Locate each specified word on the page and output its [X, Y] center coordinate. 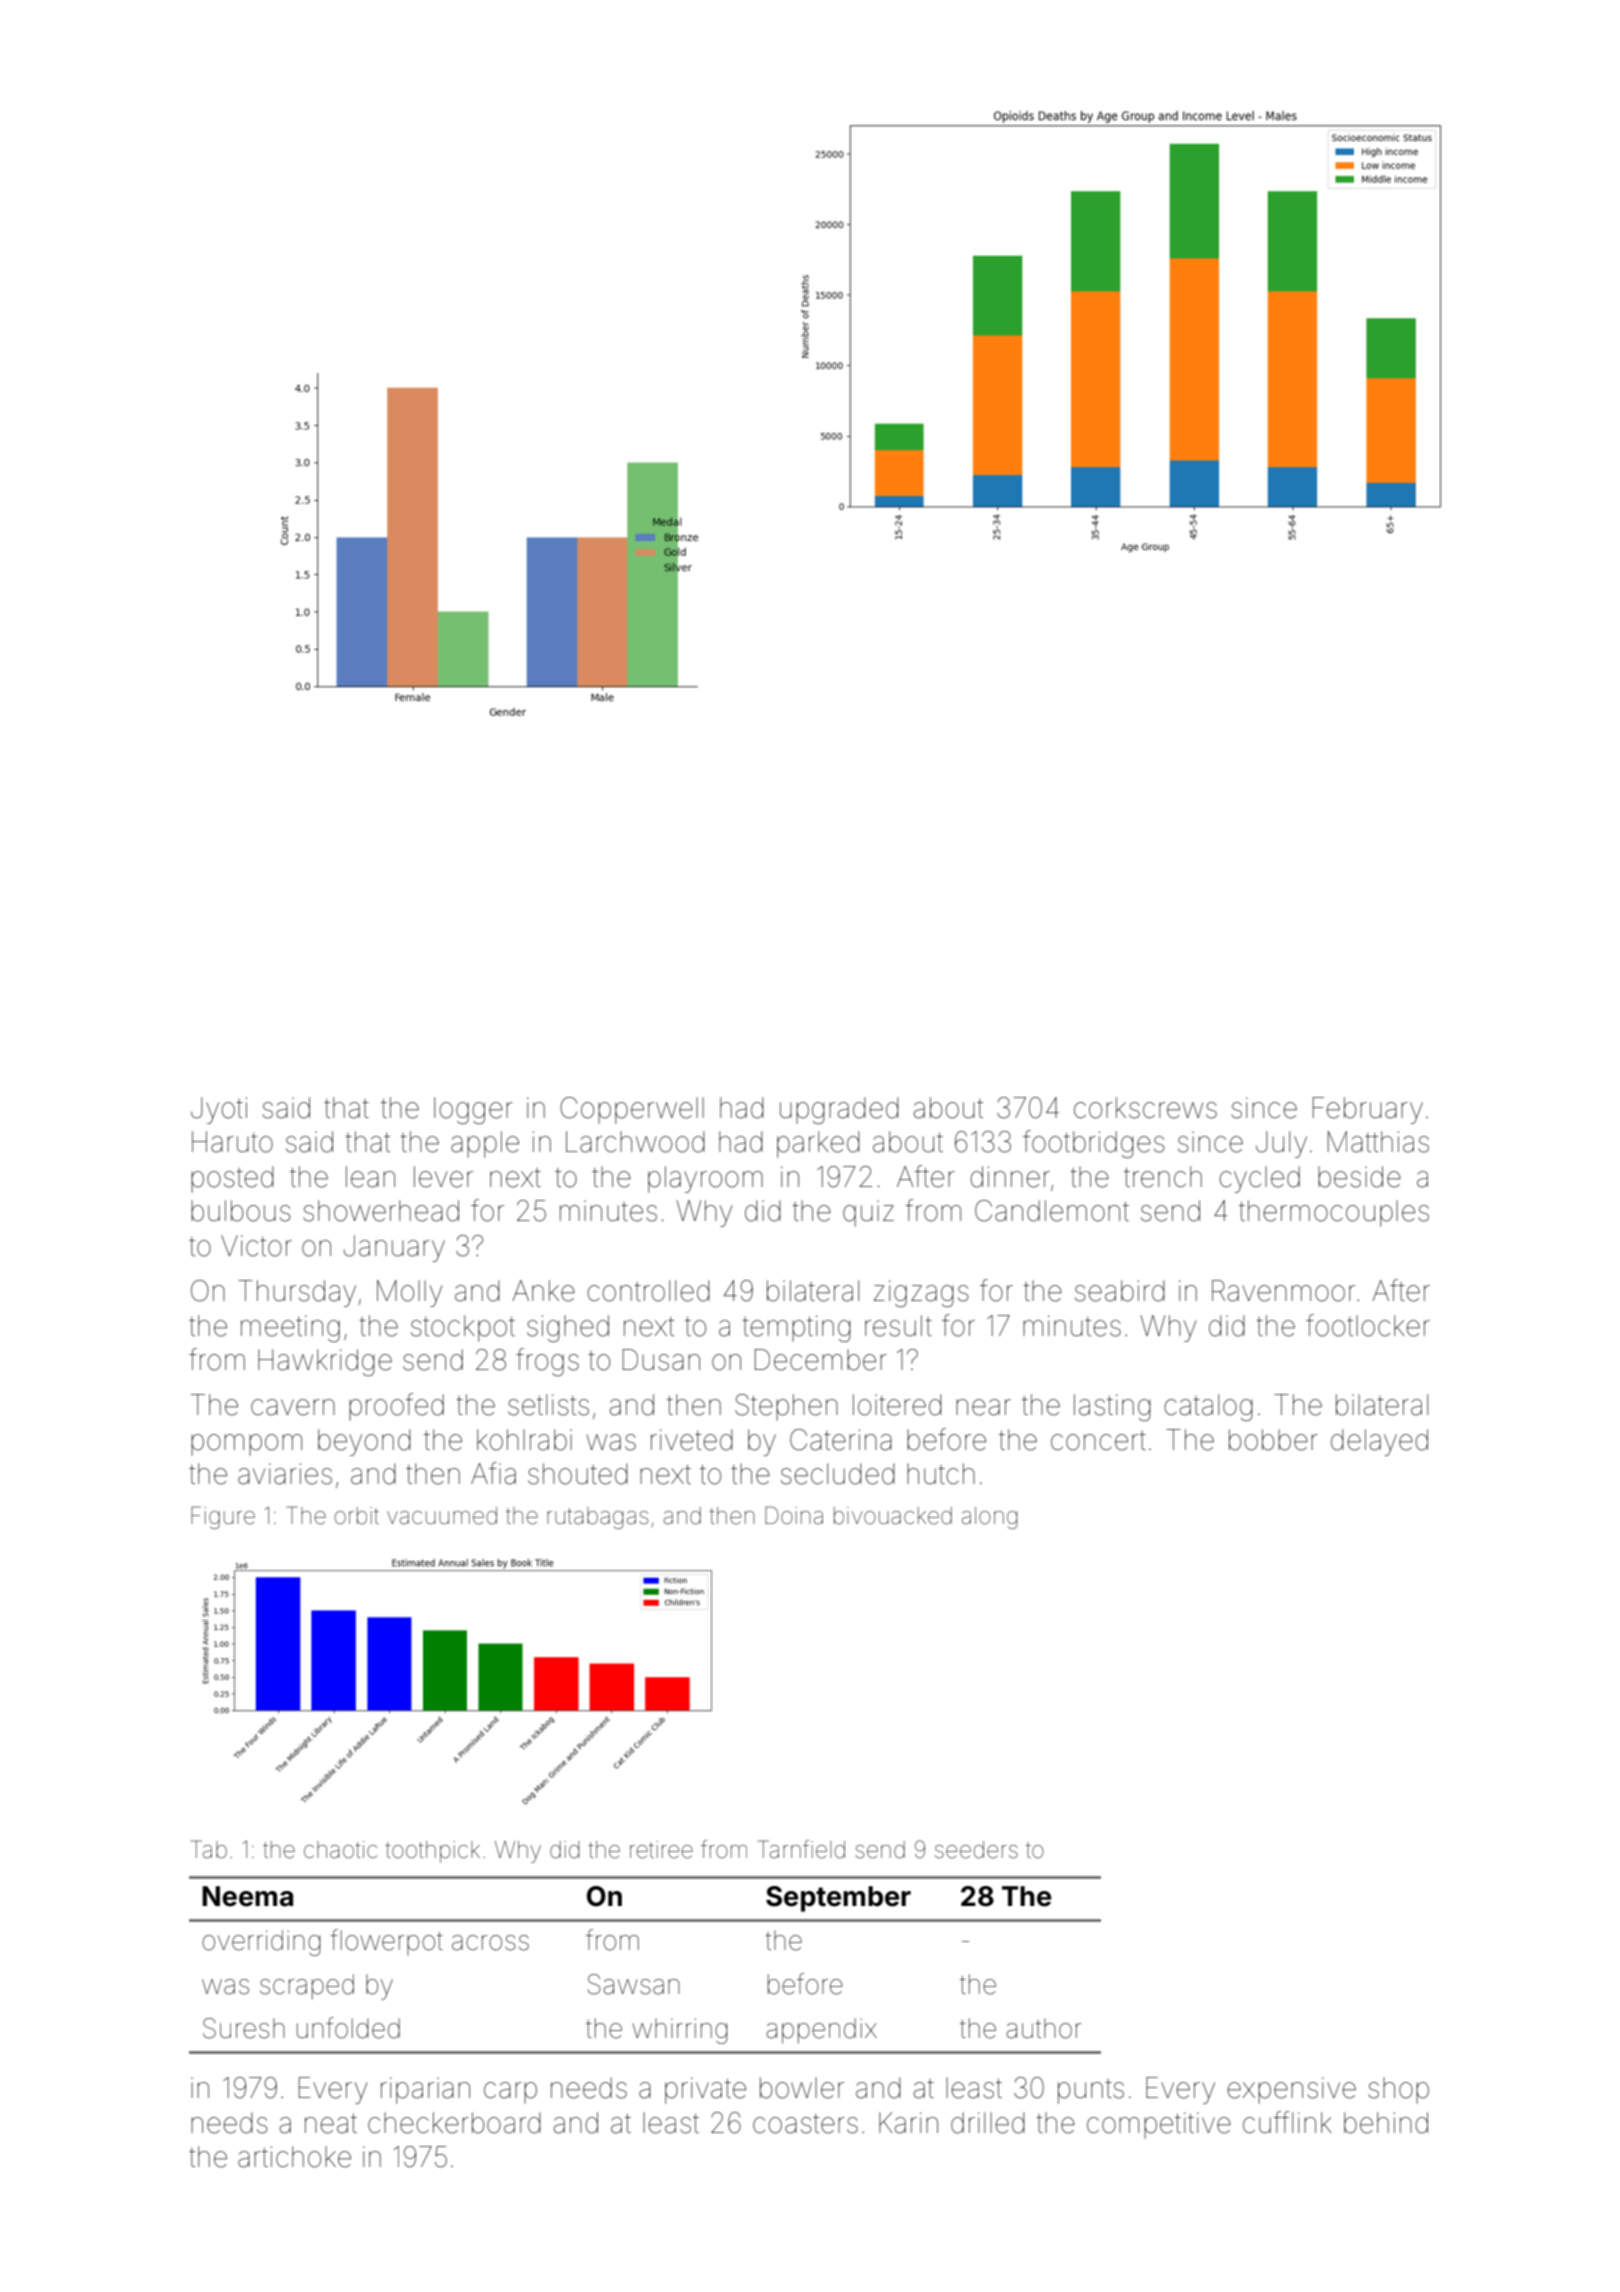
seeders [976, 1850]
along [989, 1518]
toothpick [432, 1852]
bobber [1273, 1440]
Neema [247, 1896]
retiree [661, 1850]
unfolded [348, 2028]
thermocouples [1334, 1213]
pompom [246, 1445]
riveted [692, 1440]
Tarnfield [801, 1849]
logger [473, 1110]
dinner [1010, 1177]
